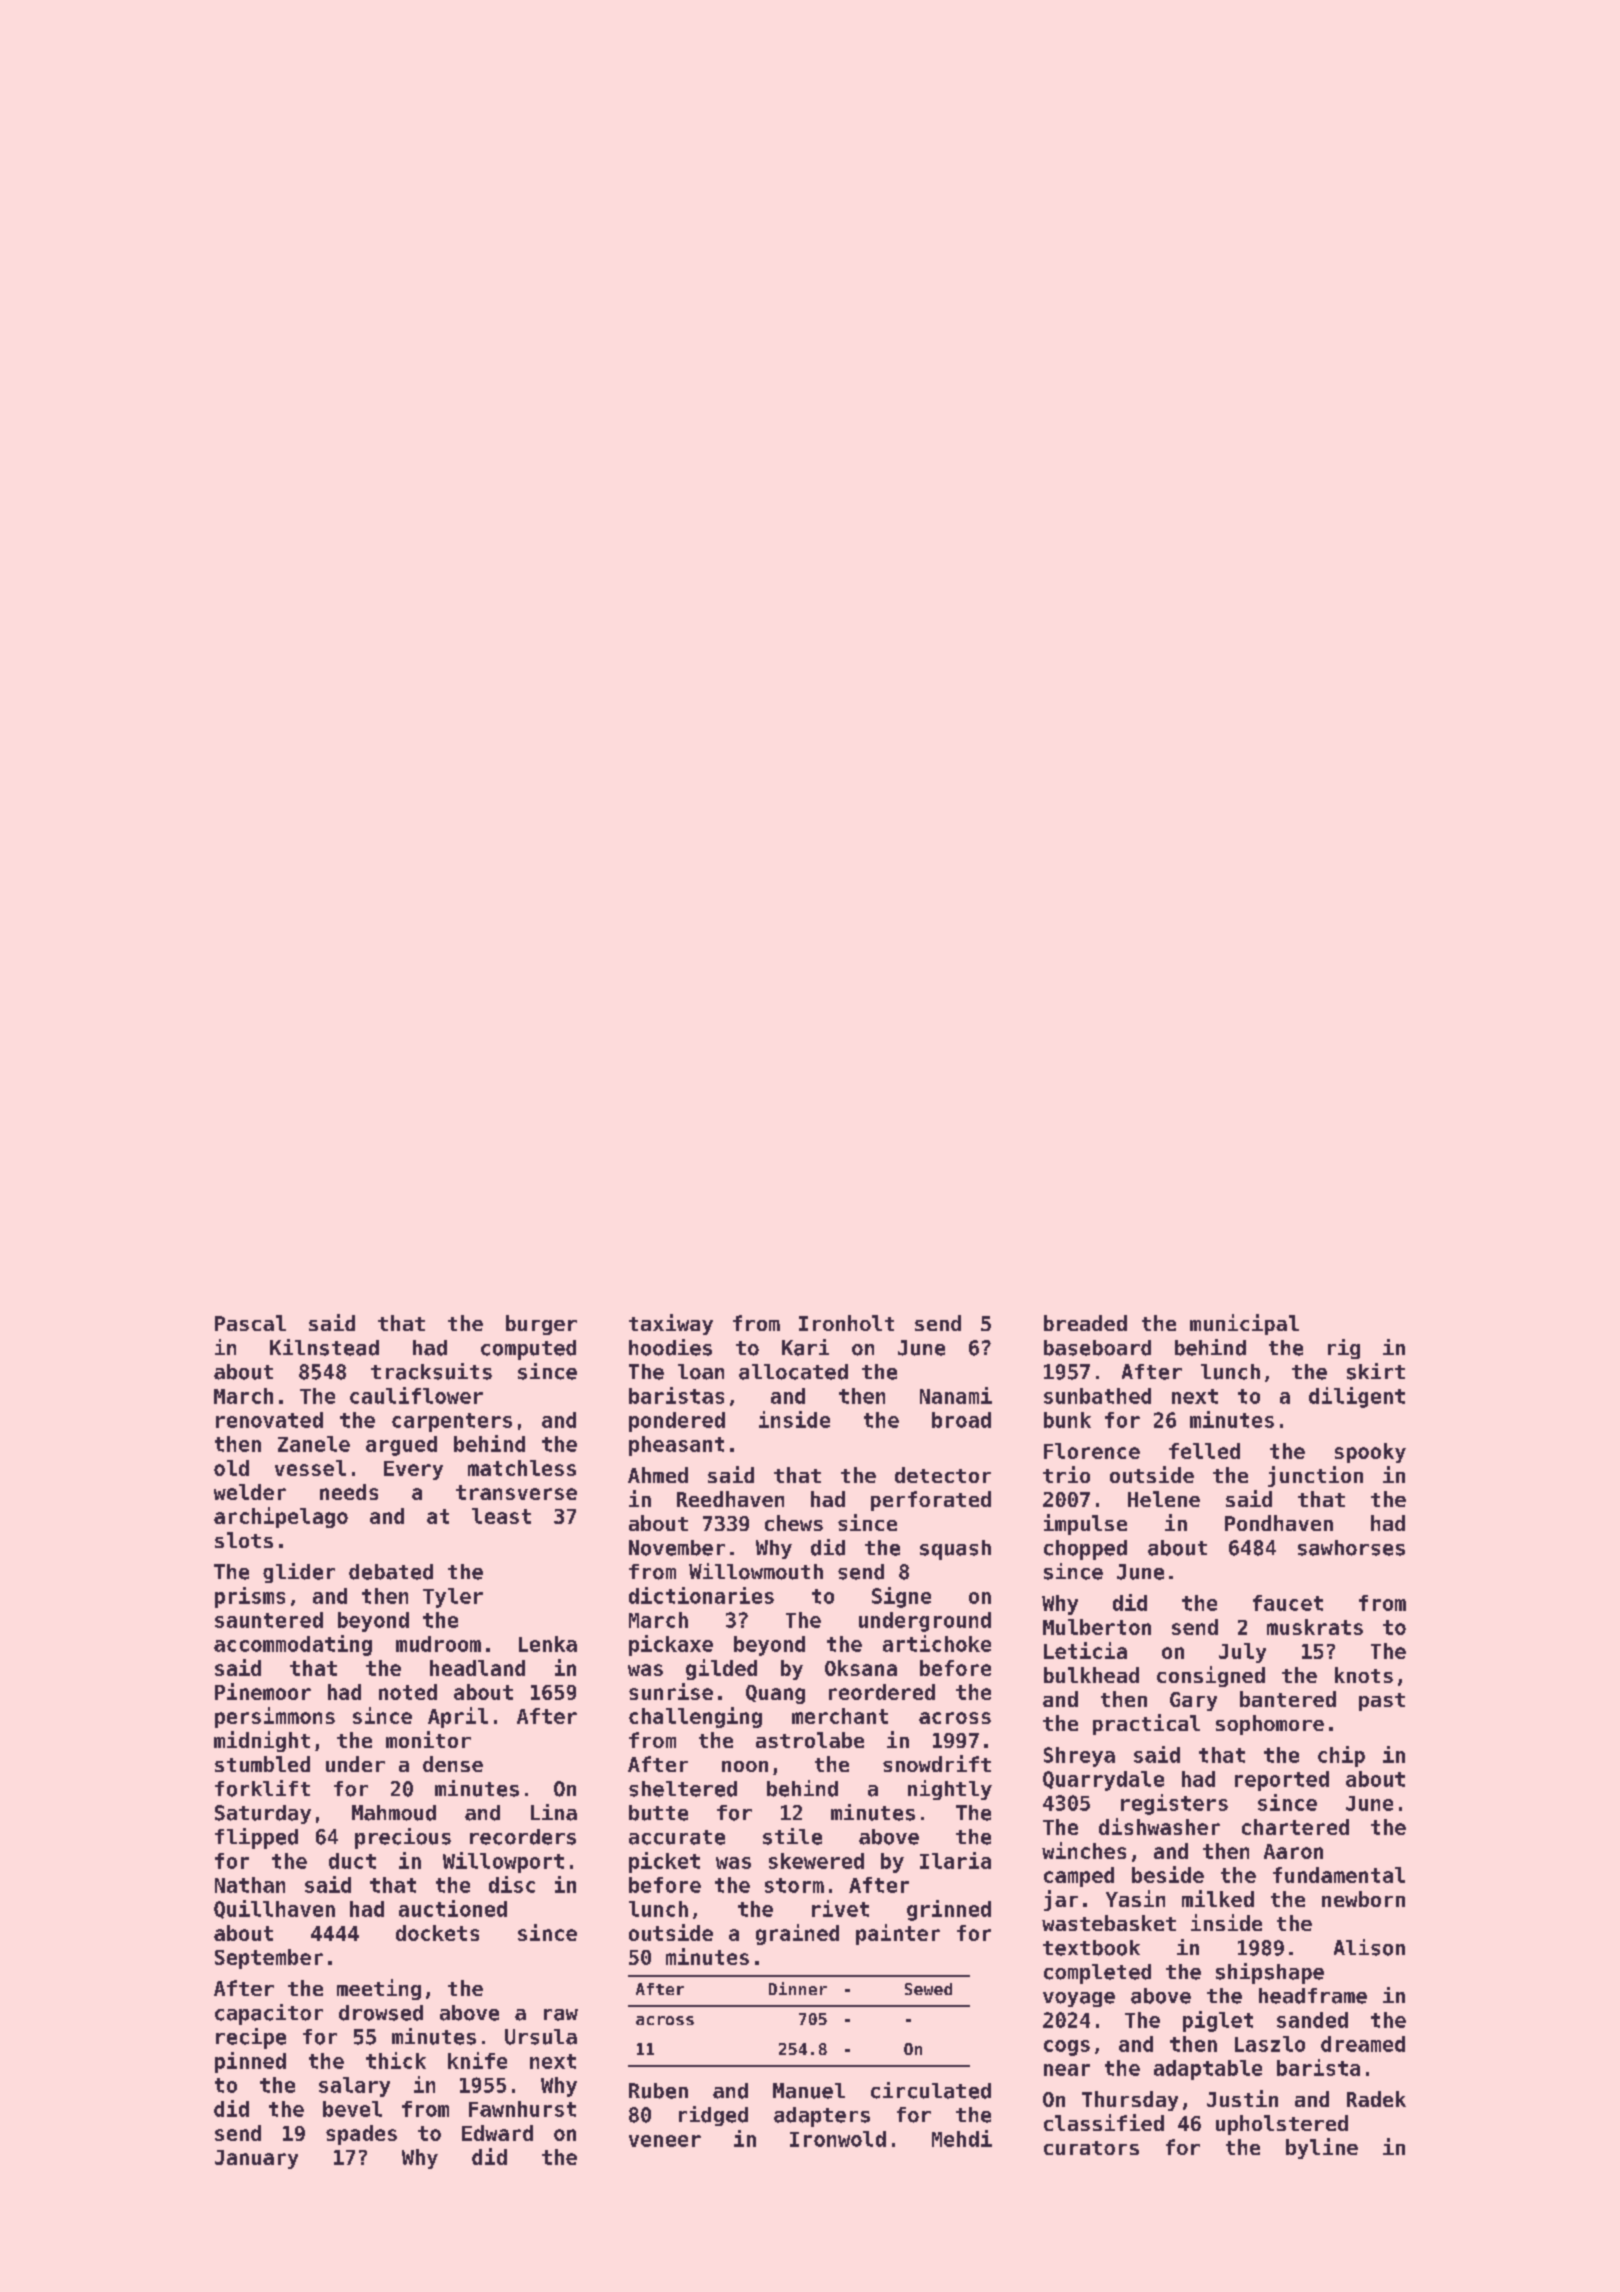 The image size is (1620, 2292). What do you see at coordinates (324, 1347) in the screenshot?
I see `Kilnstead` at bounding box center [324, 1347].
